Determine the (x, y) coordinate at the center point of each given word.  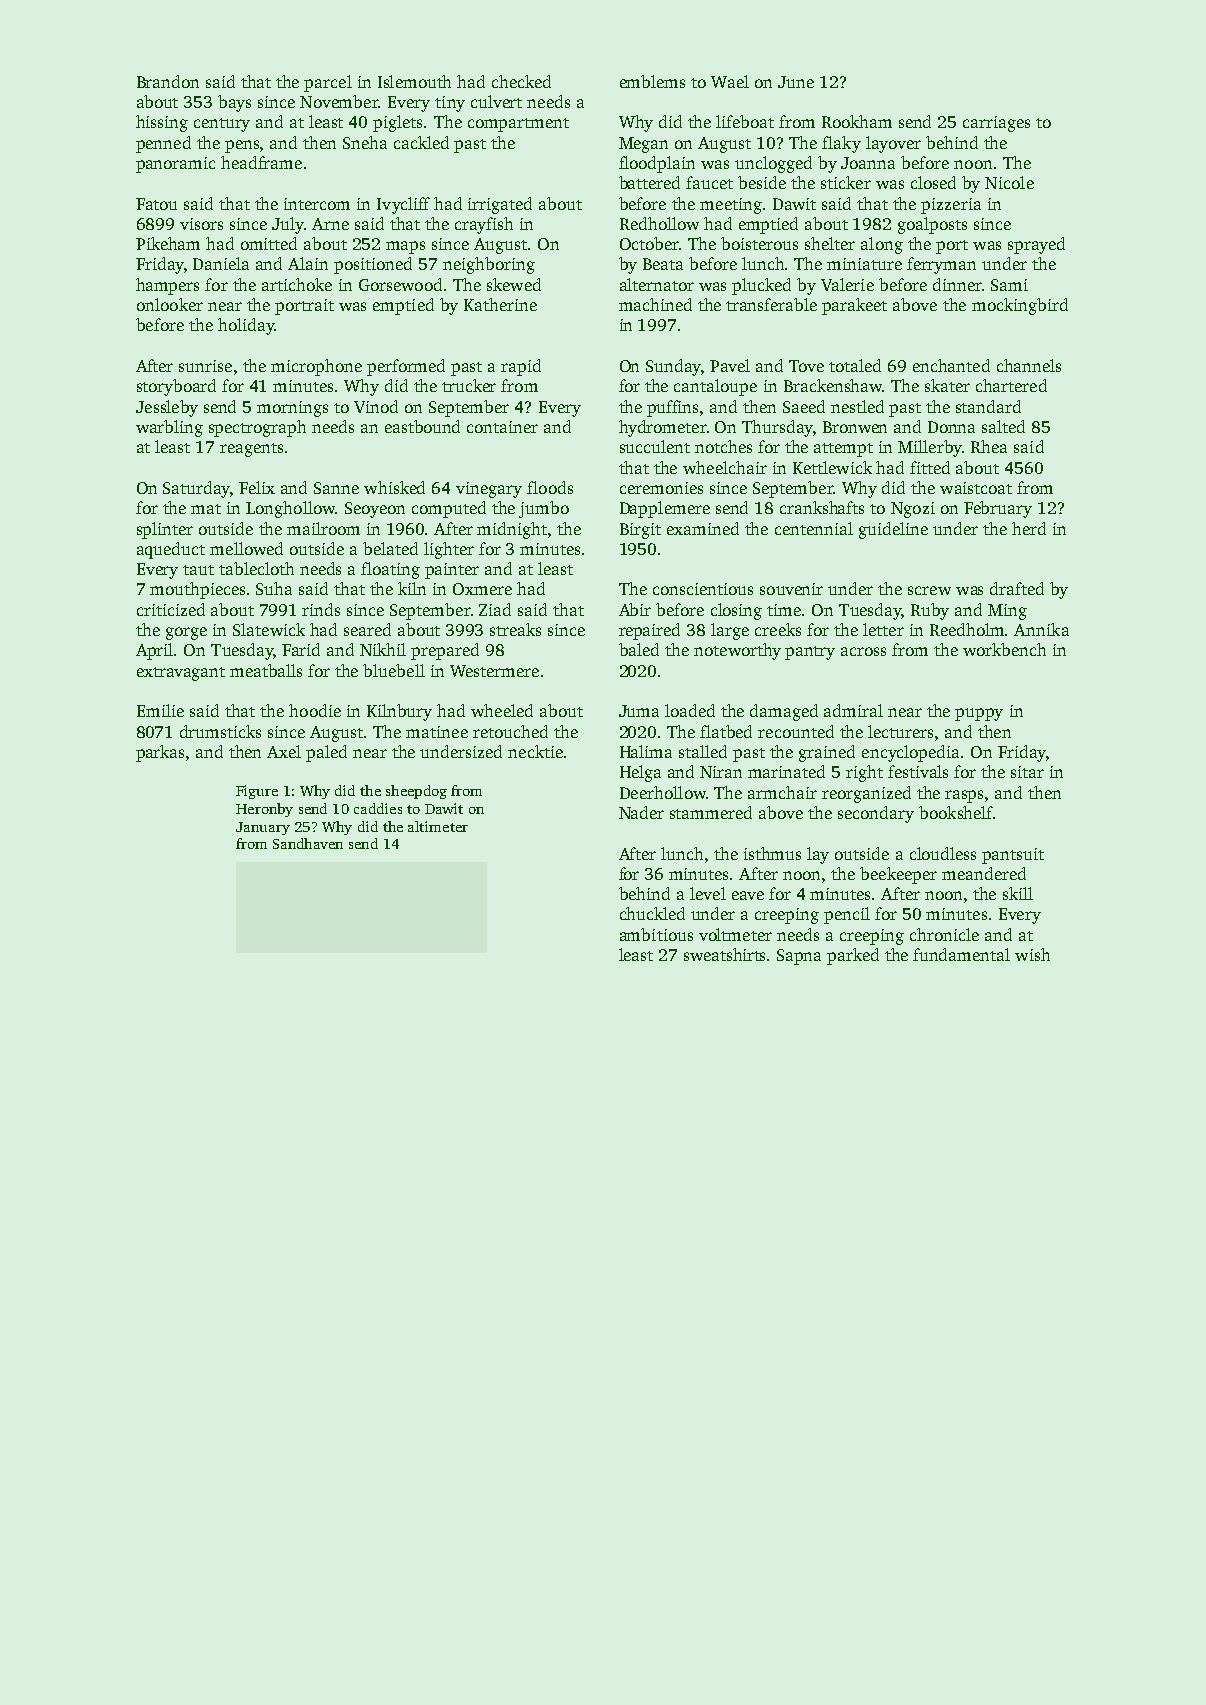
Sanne (336, 488)
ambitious (656, 934)
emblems (652, 81)
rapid (521, 367)
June (796, 82)
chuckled (652, 913)
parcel (328, 83)
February (998, 509)
